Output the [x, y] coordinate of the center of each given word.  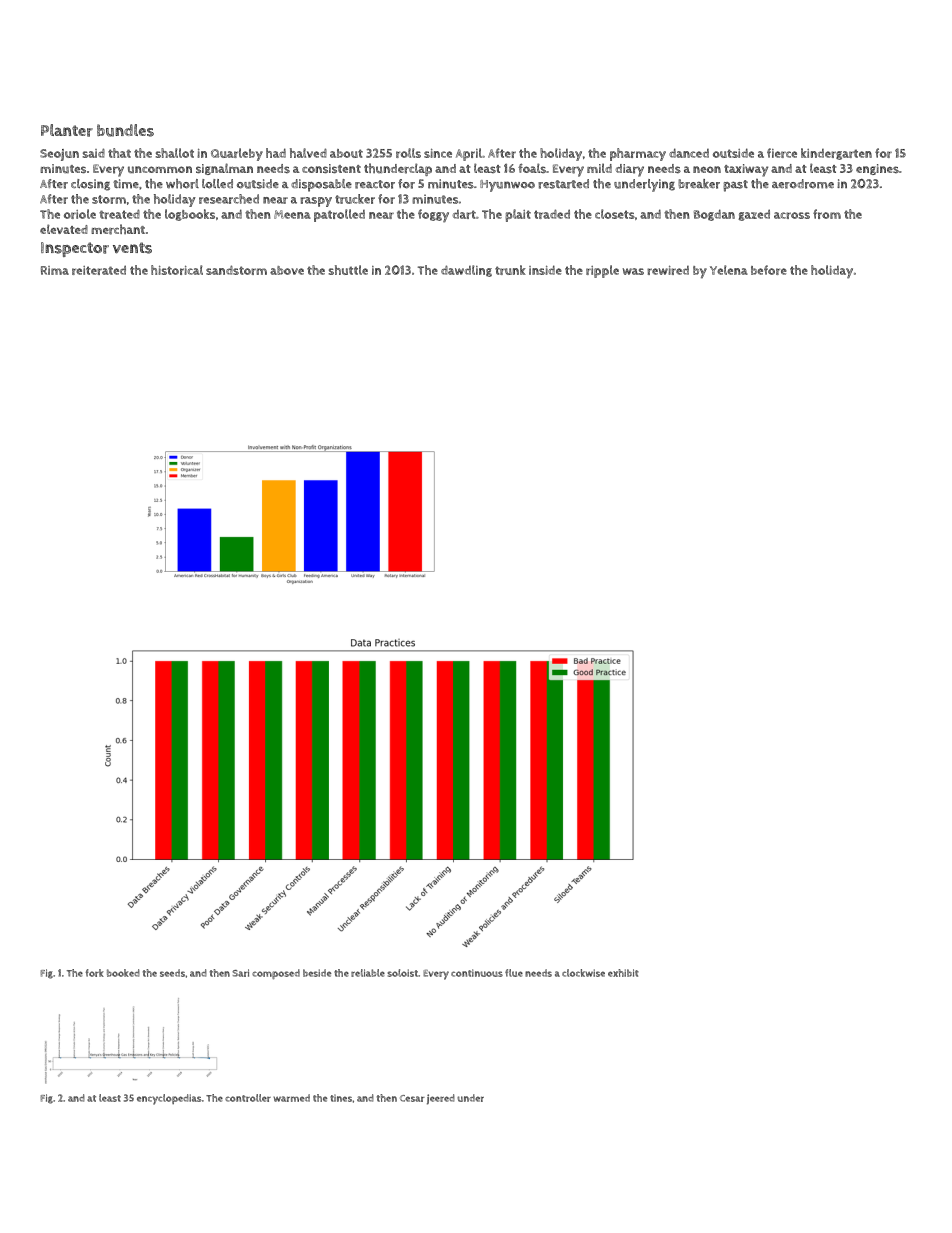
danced [689, 153]
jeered [441, 1099]
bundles [125, 130]
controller [248, 1098]
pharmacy [638, 154]
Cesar [412, 1098]
